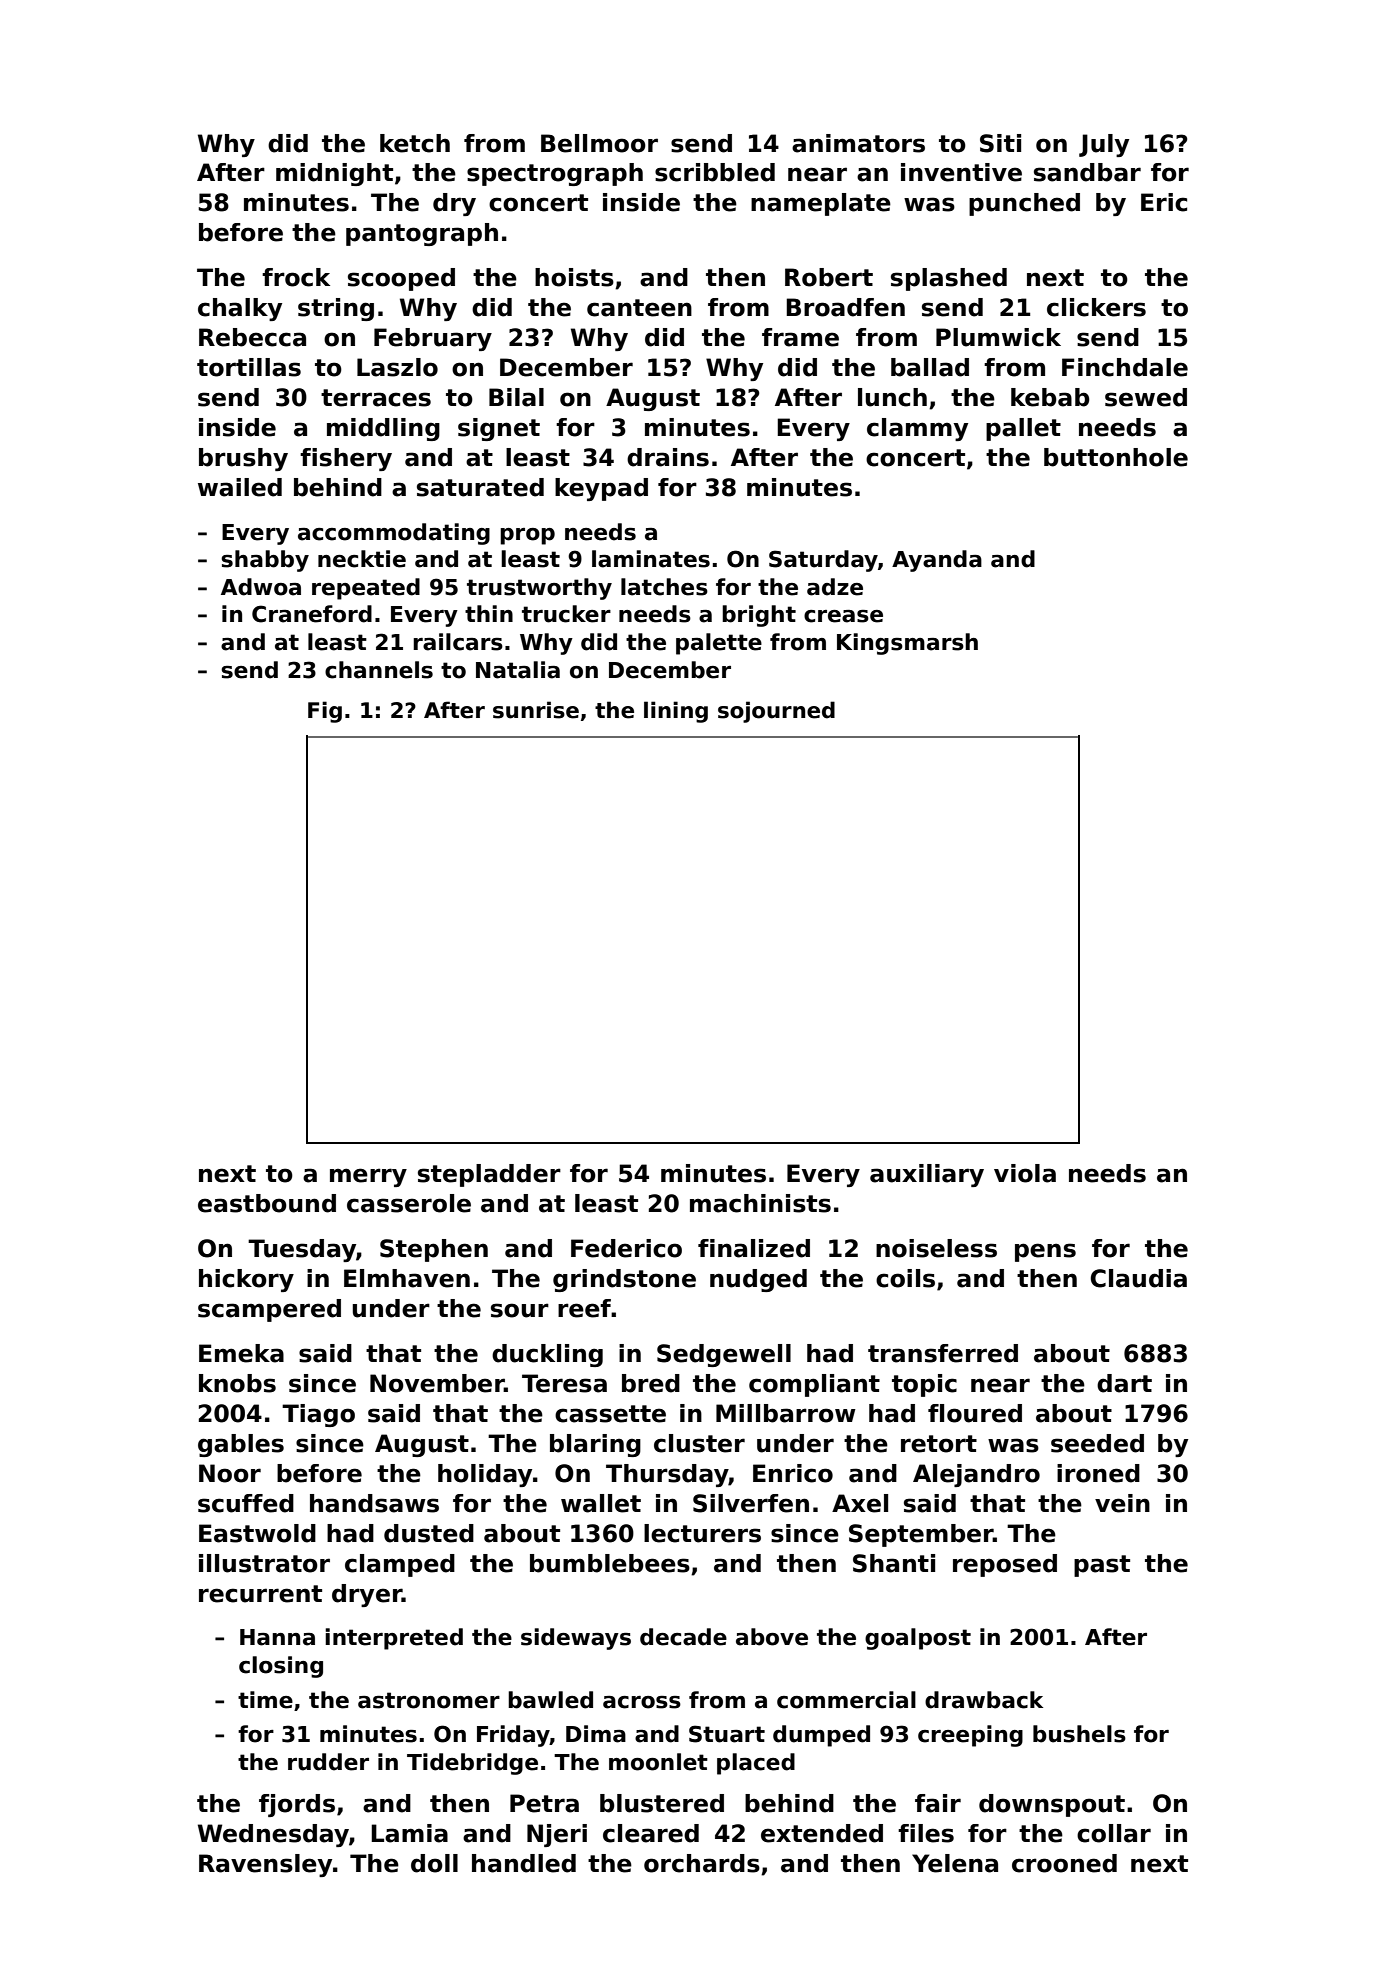 This image has height=1969, width=1386. I want to click on palette, so click(719, 644).
